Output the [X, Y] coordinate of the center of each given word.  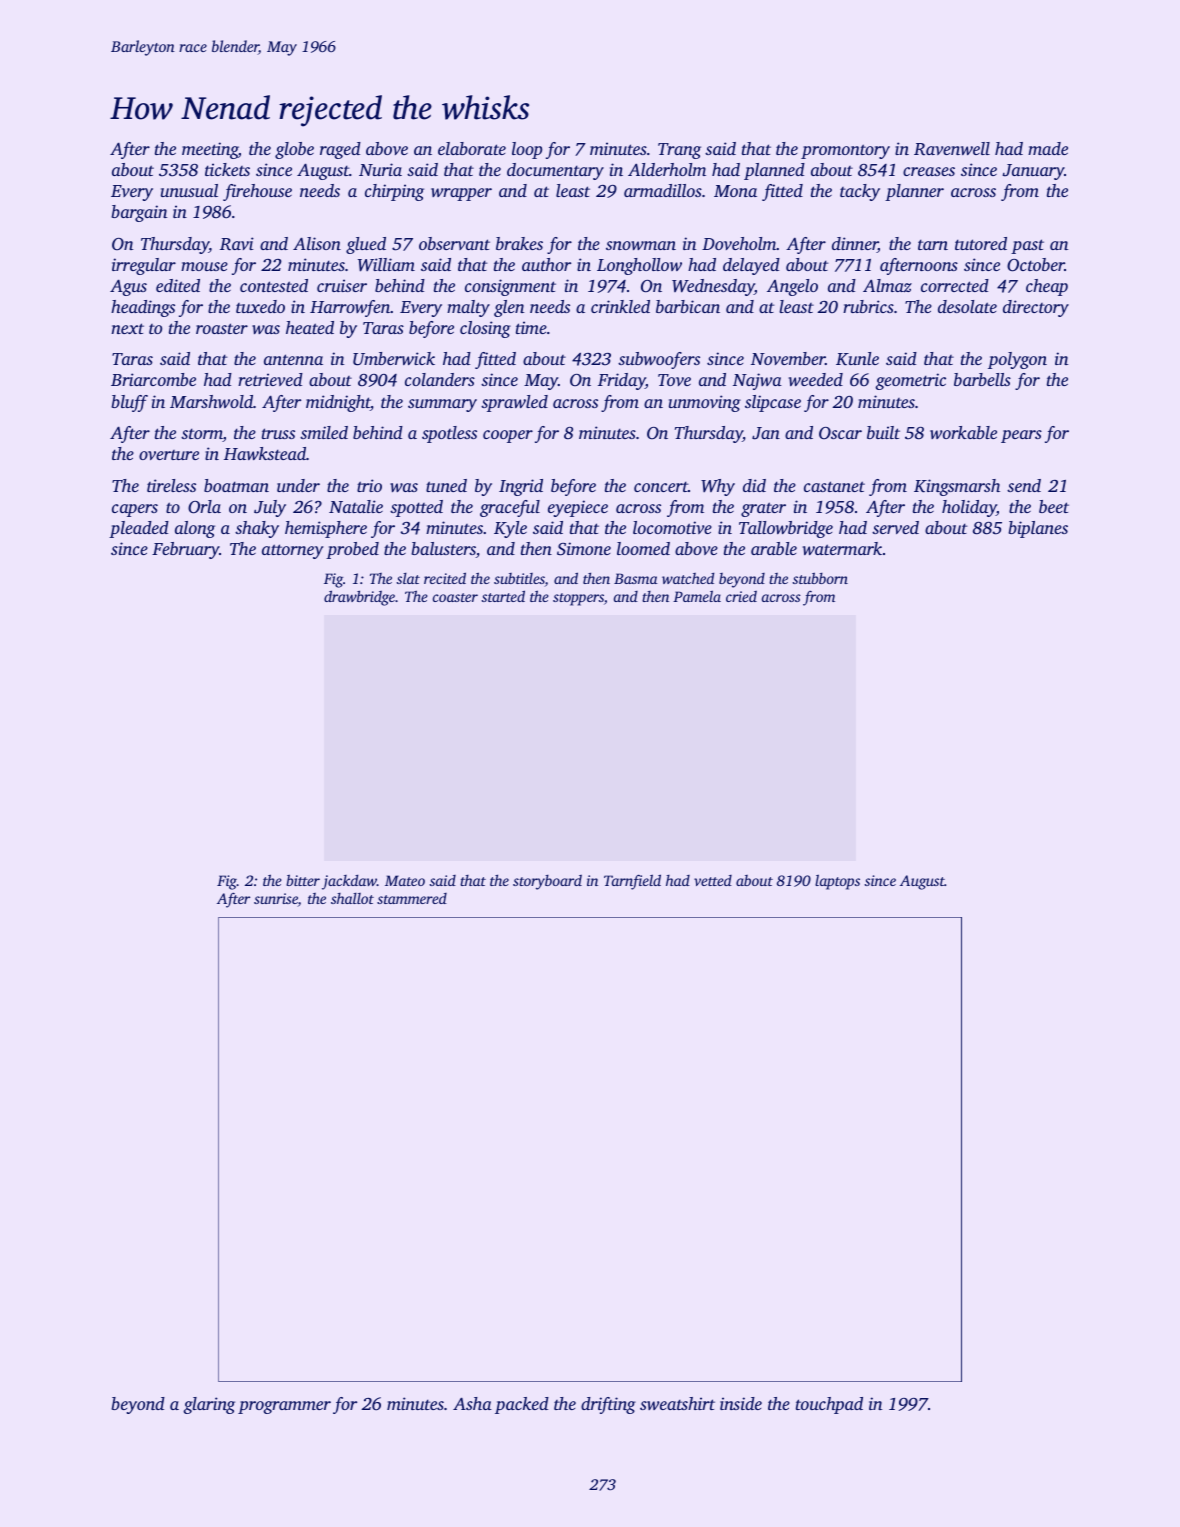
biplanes [1038, 529]
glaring [209, 1405]
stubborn [820, 578]
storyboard [547, 882]
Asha [472, 1403]
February [185, 550]
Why [718, 487]
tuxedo [260, 306]
